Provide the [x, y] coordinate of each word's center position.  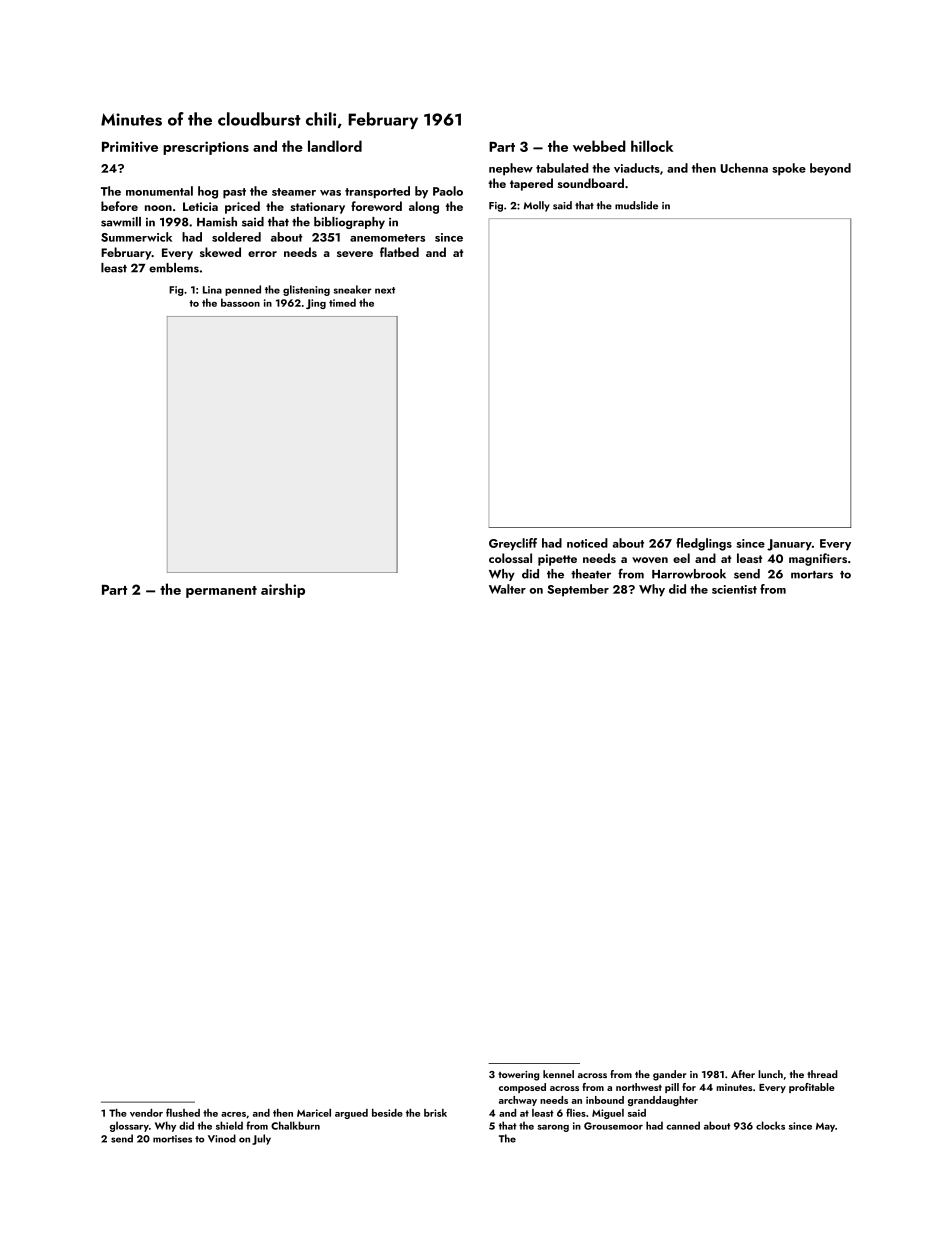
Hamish [217, 222]
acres [233, 1114]
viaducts [637, 168]
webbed [599, 146]
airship [283, 590]
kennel [558, 1074]
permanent [221, 592]
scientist [734, 589]
